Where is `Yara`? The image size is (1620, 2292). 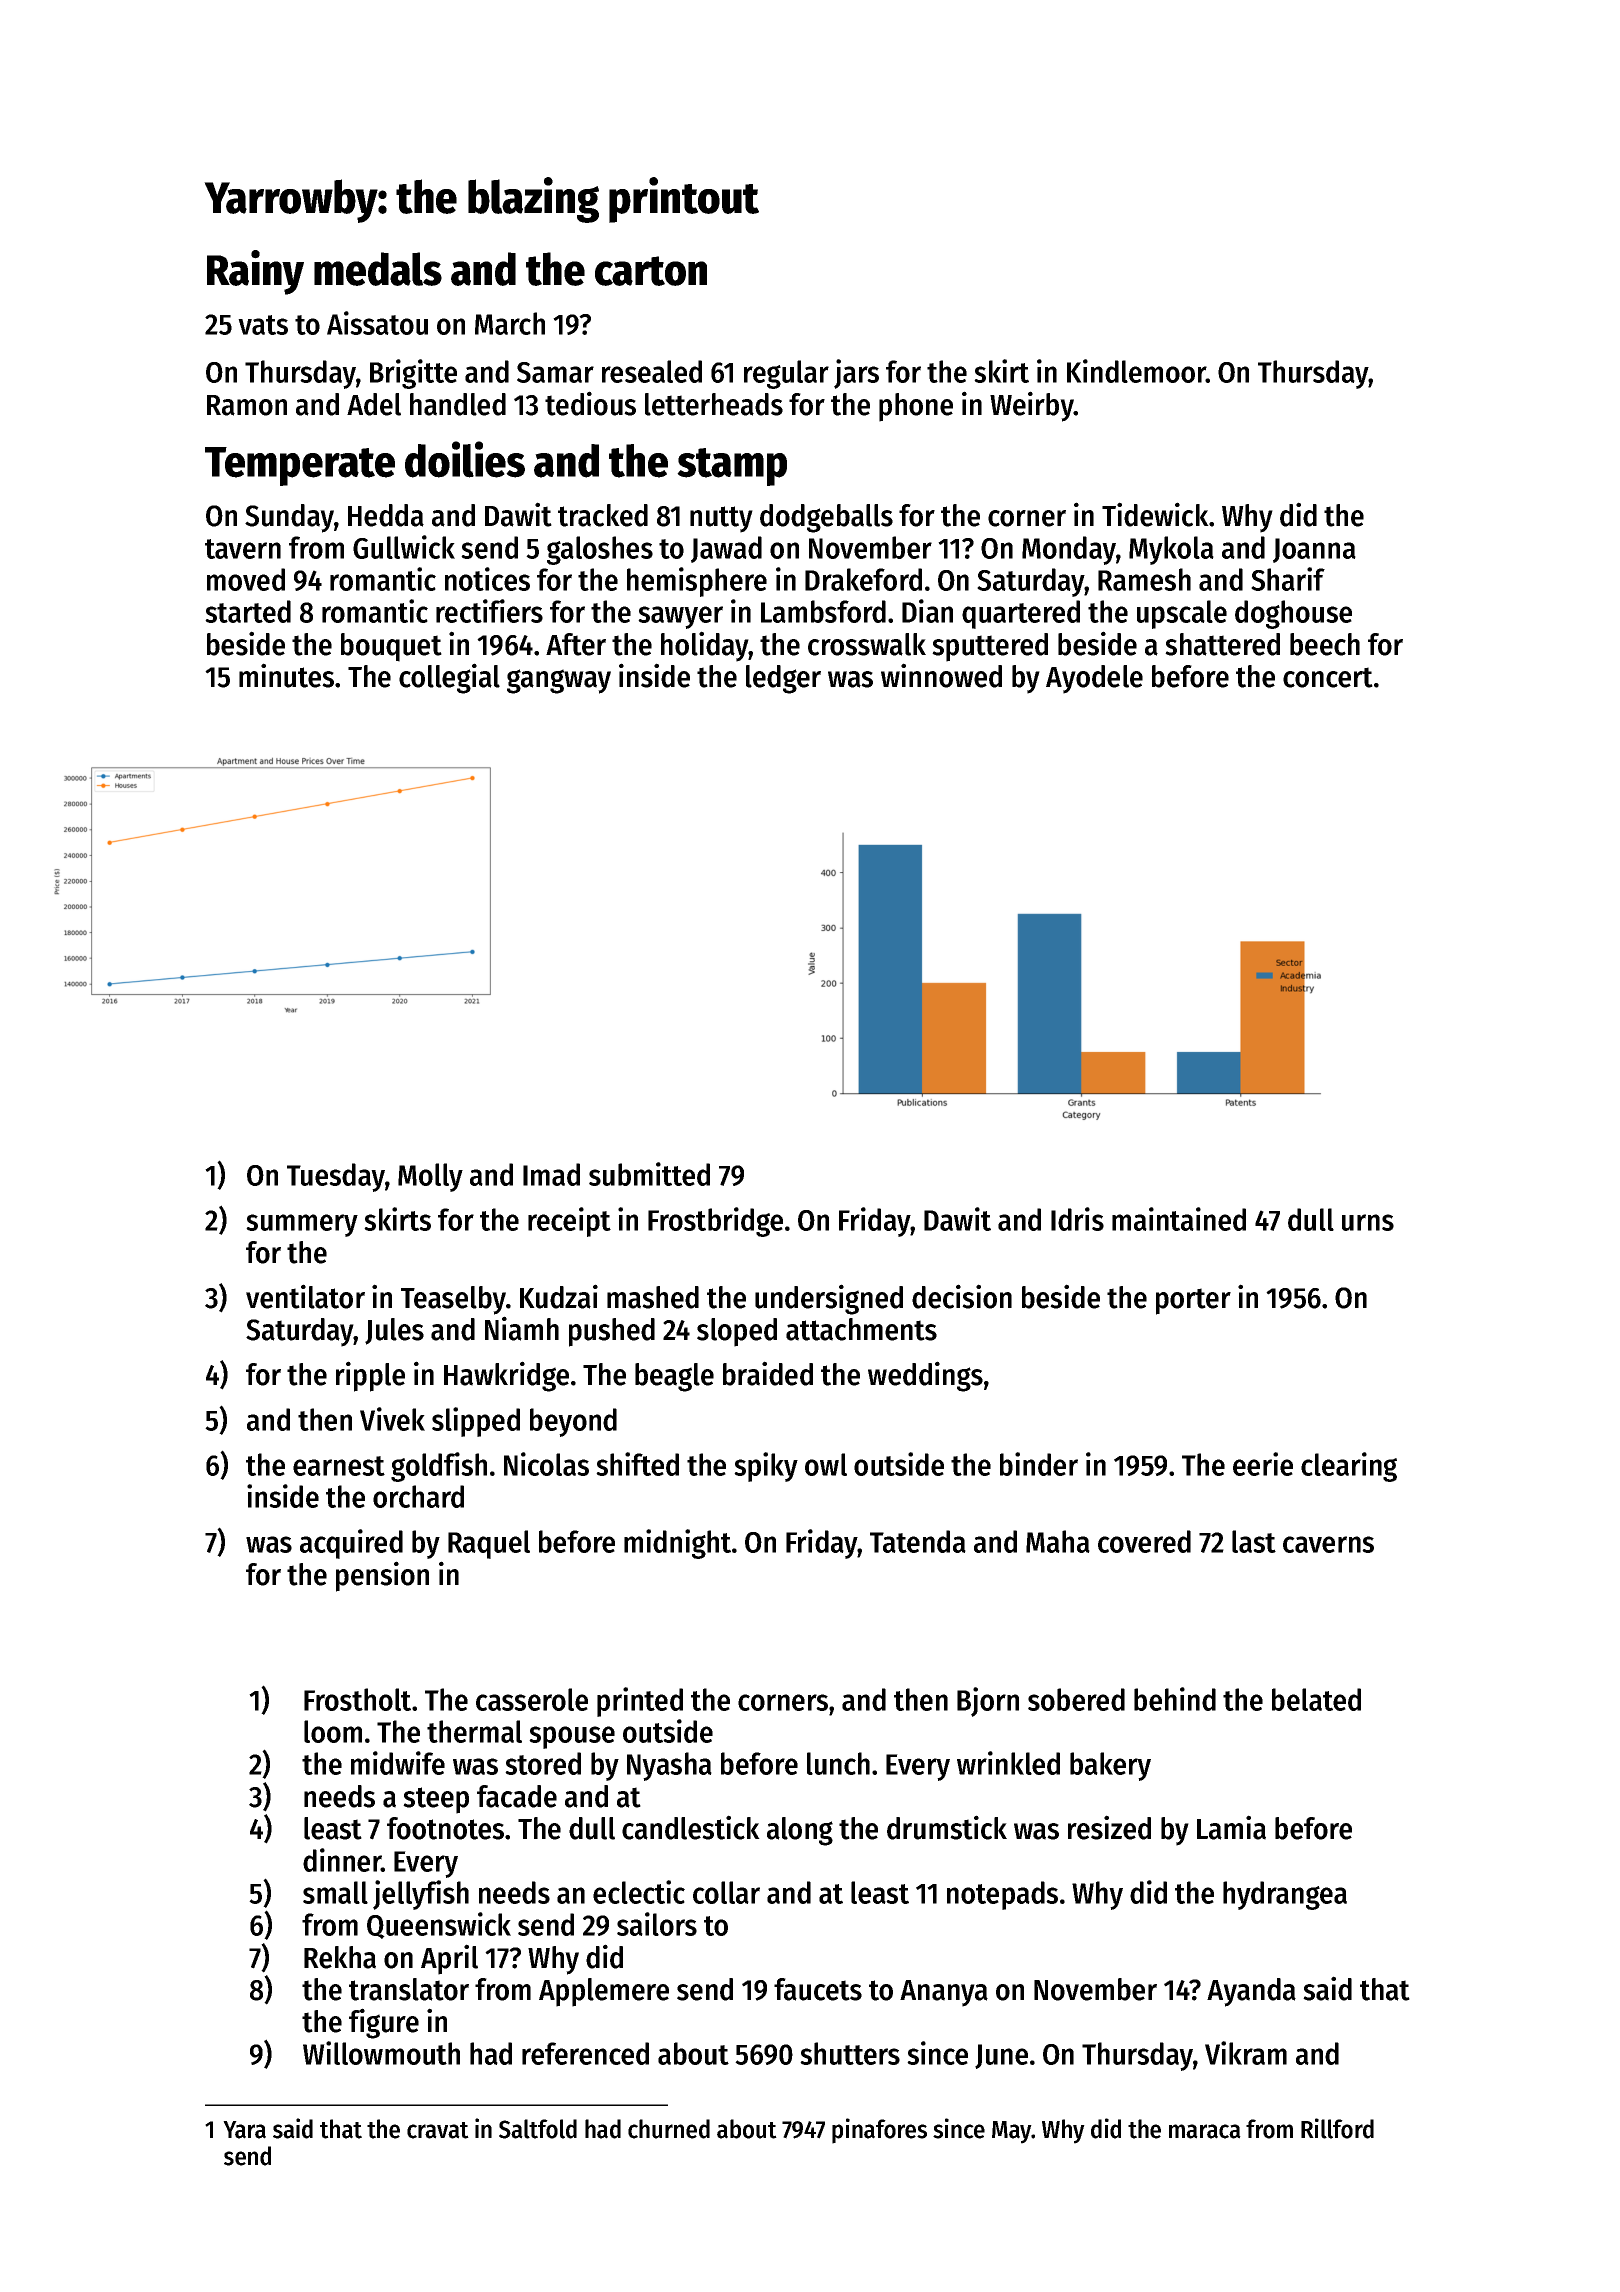
Yara is located at coordinates (244, 2130).
